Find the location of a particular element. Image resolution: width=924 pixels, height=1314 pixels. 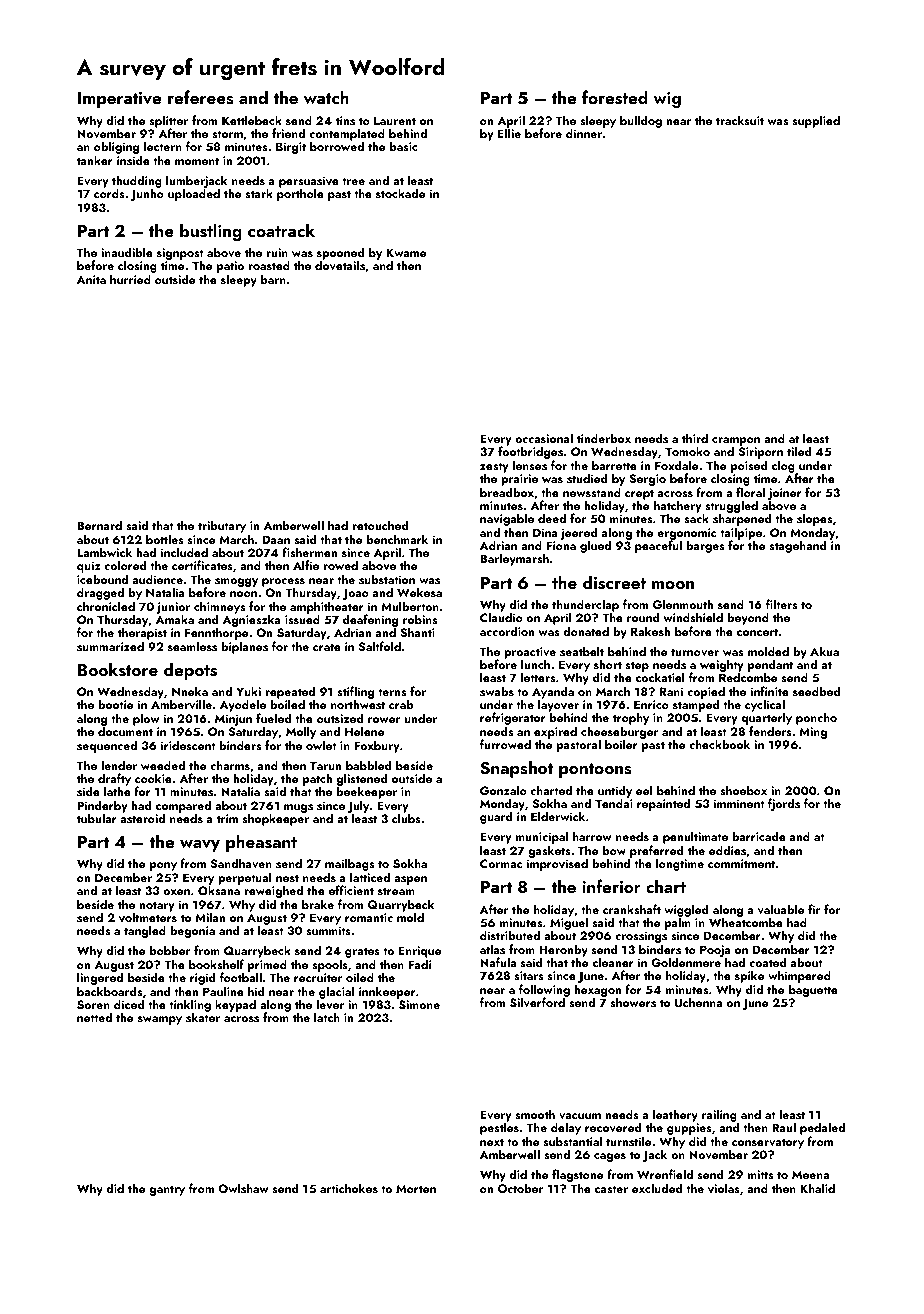

bulldog is located at coordinates (641, 121).
